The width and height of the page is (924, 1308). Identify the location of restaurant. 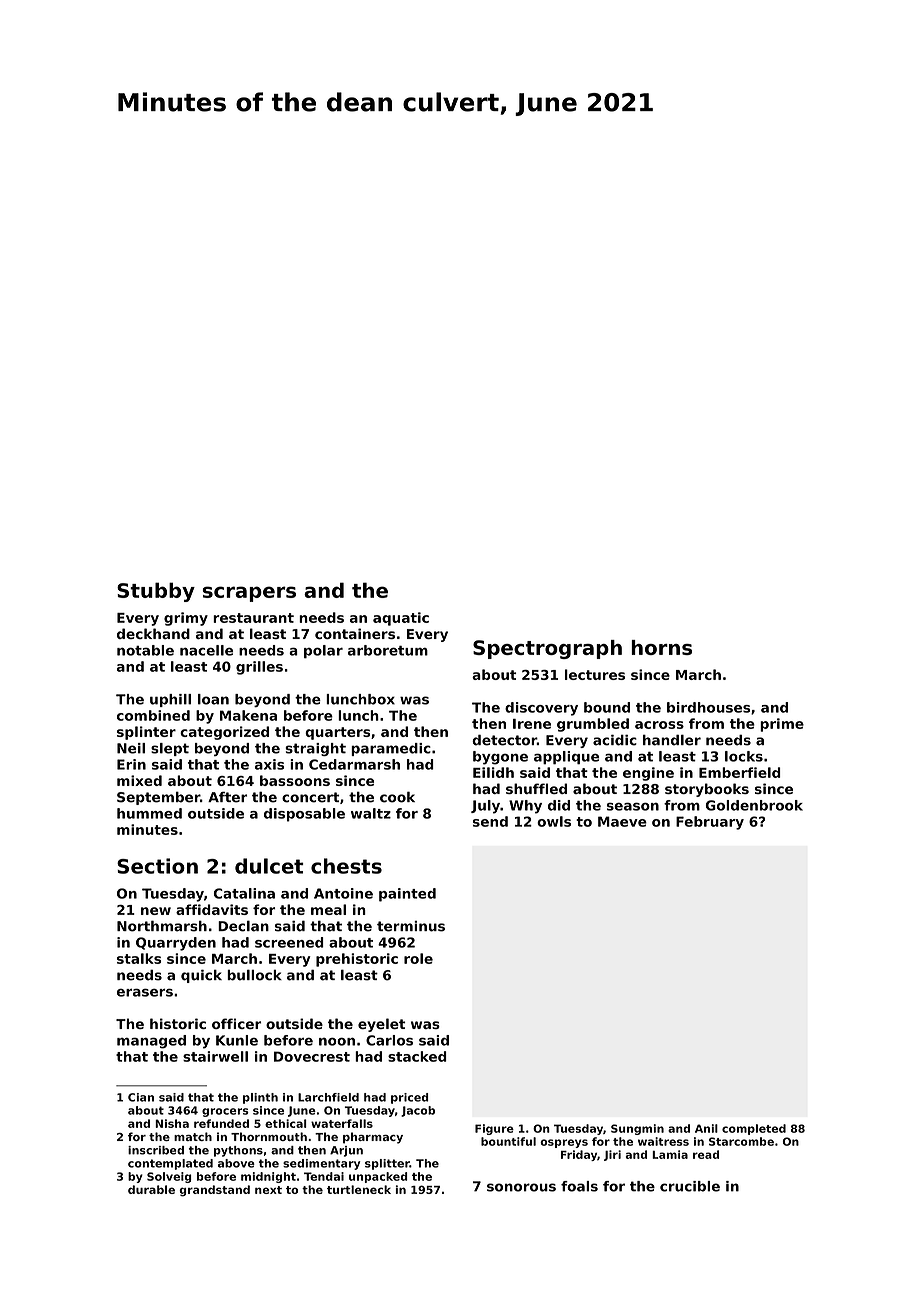
(253, 618).
